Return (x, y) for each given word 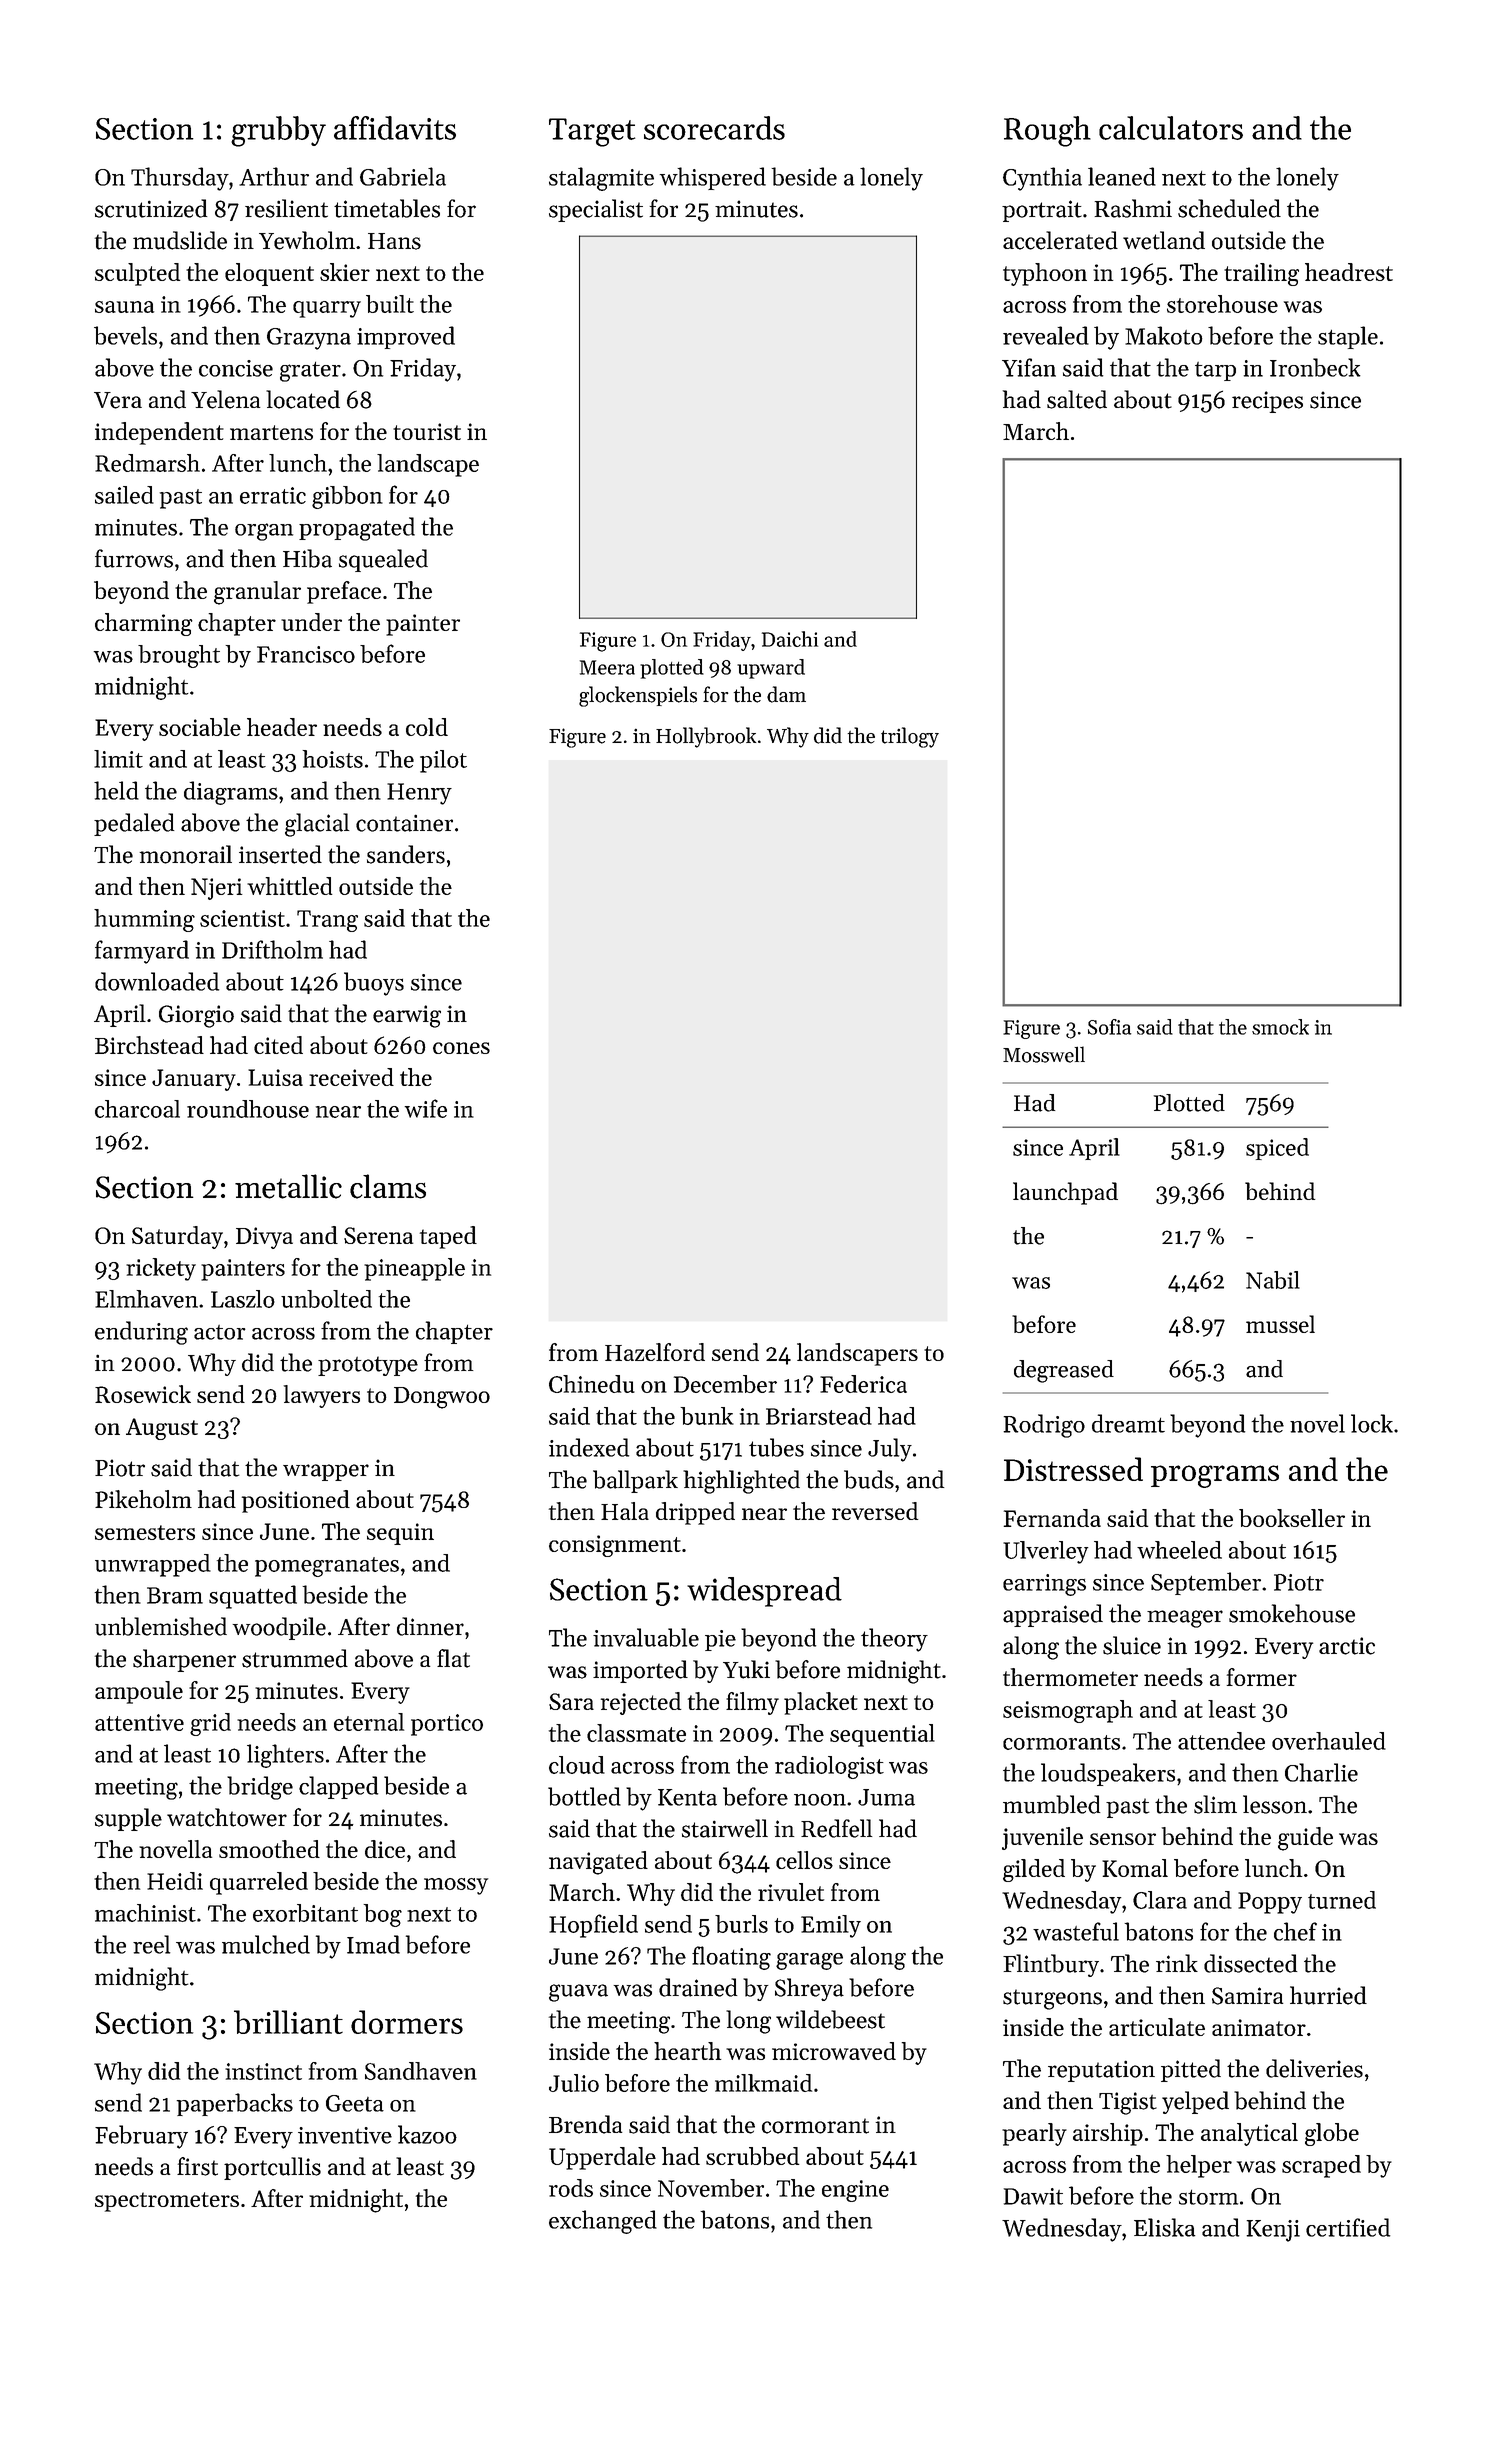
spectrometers (167, 2202)
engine (855, 2191)
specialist (596, 210)
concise (236, 368)
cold (427, 727)
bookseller (1292, 1518)
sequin (400, 1534)
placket (821, 1703)
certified (1348, 2227)
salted (1077, 399)
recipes (1267, 402)
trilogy (910, 737)
